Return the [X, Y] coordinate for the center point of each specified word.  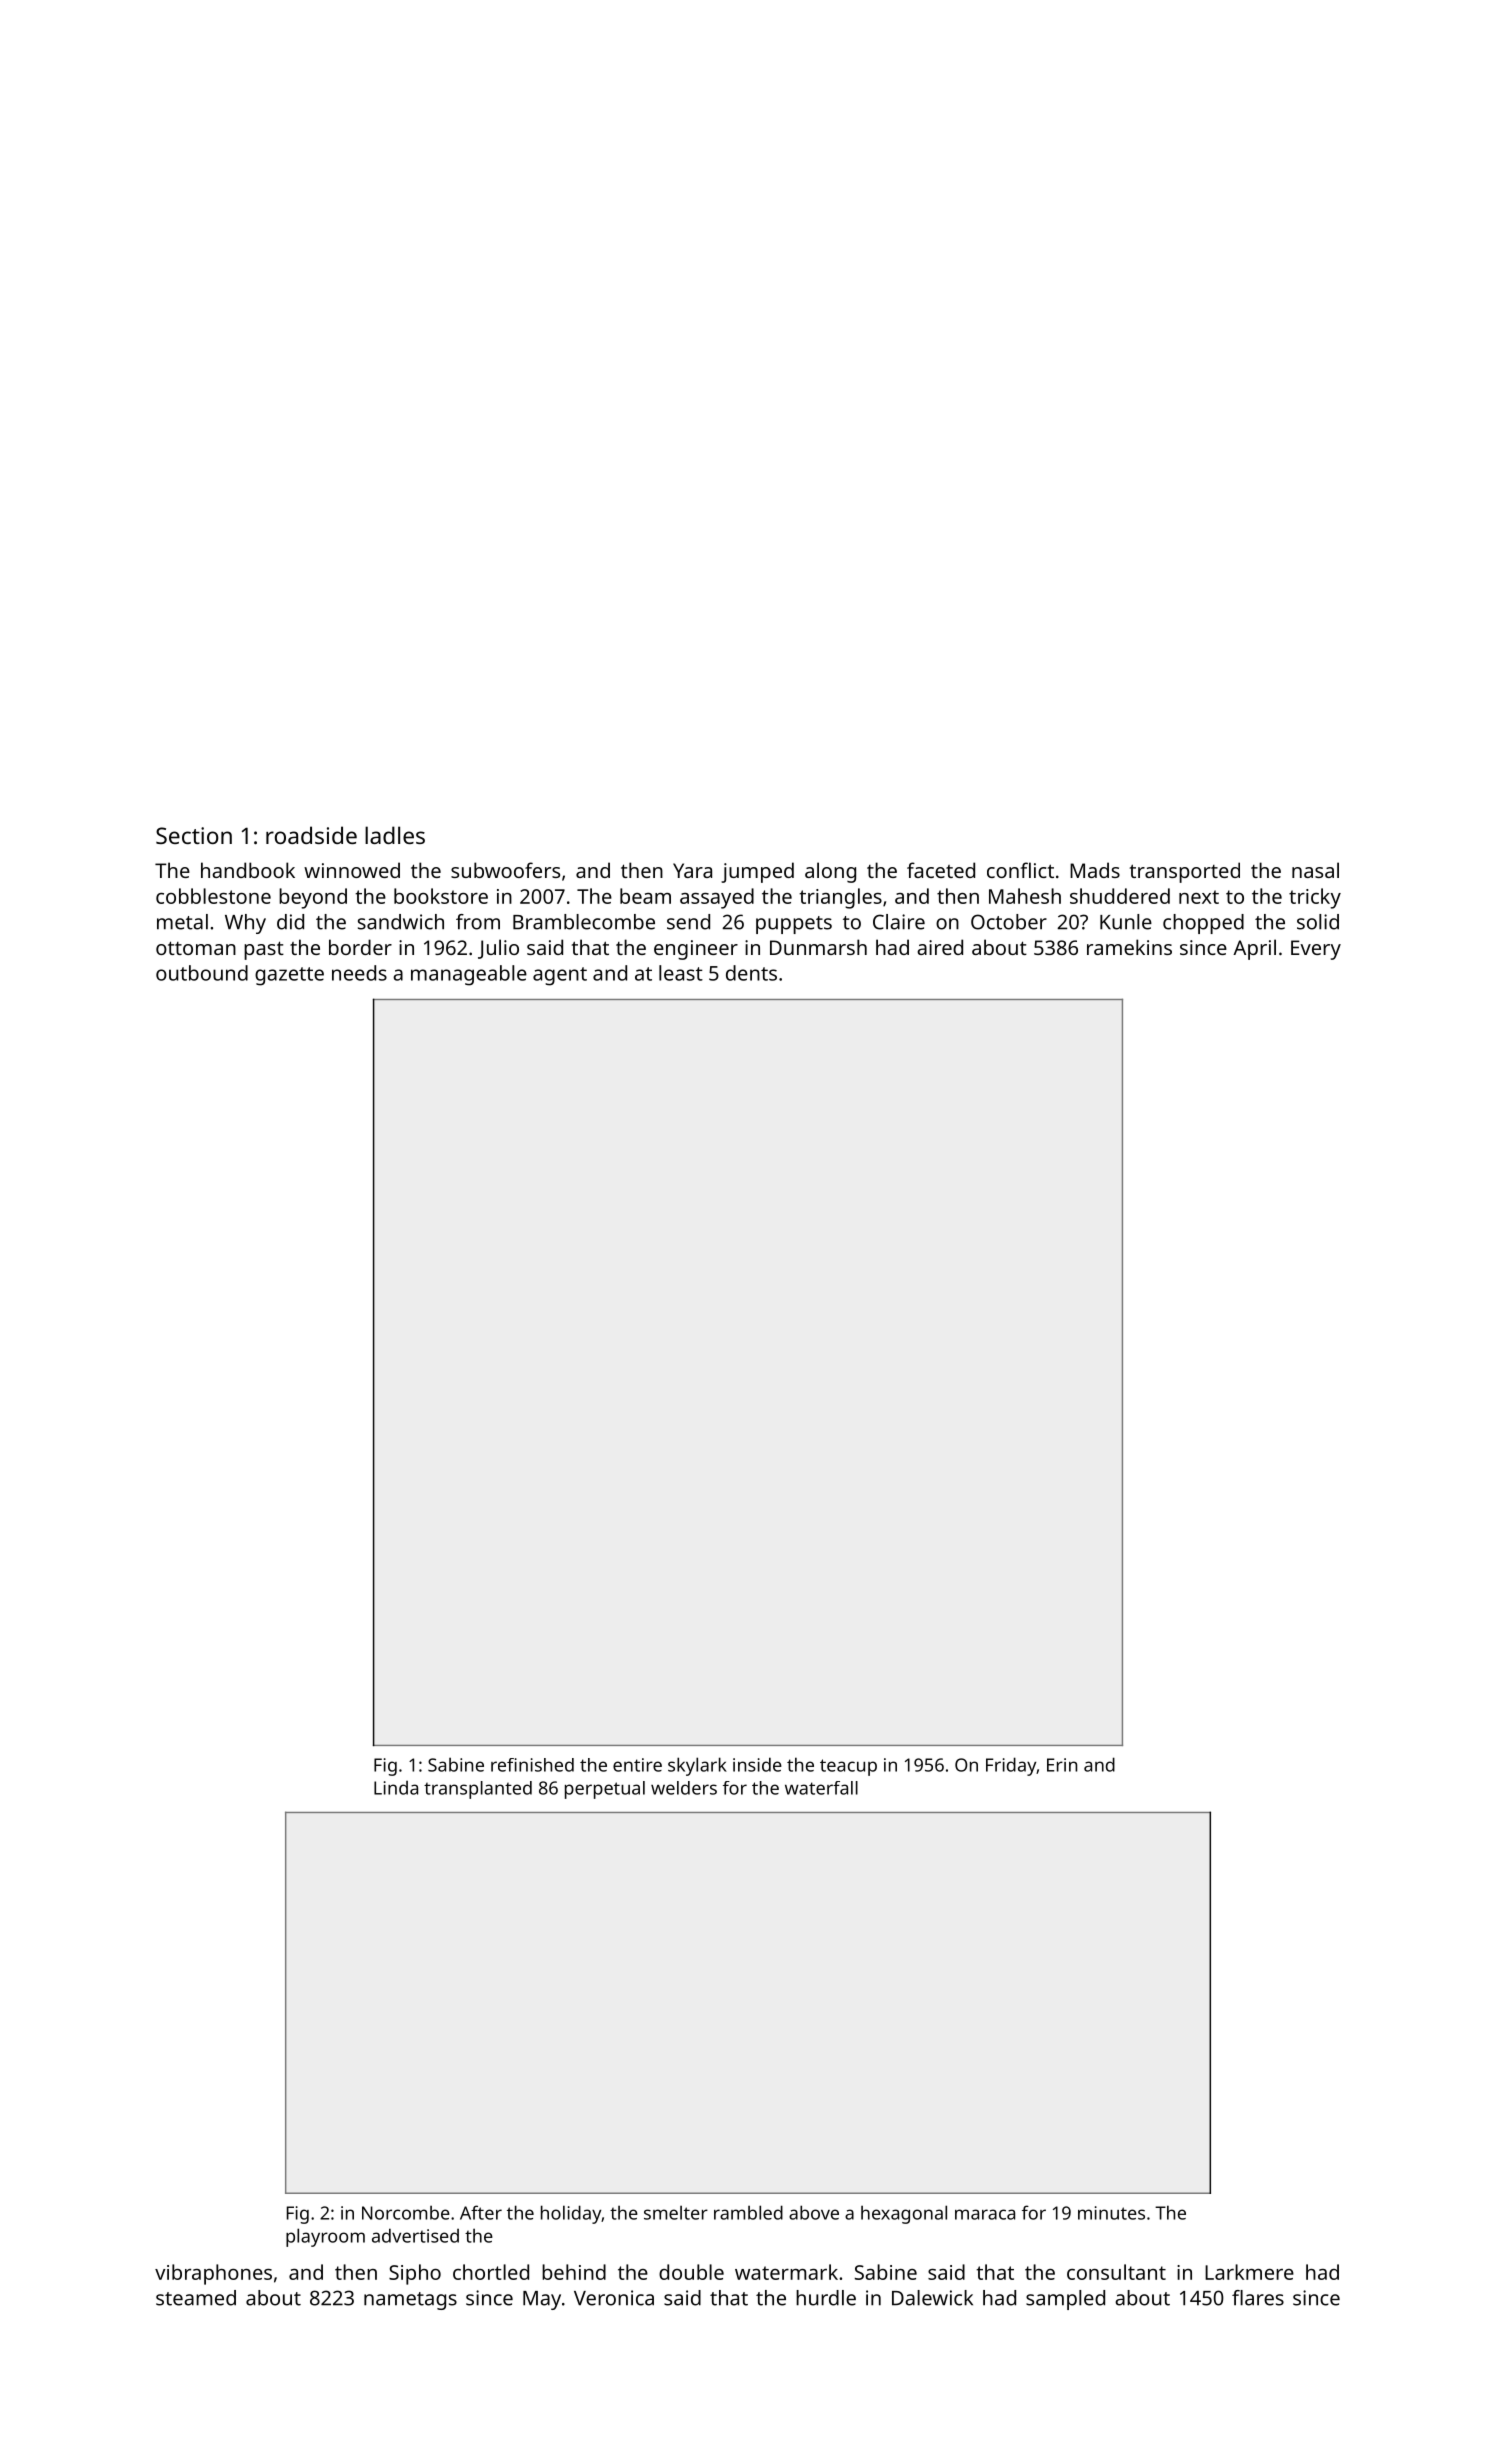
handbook [248, 870]
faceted [941, 870]
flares [1258, 2298]
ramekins [1129, 947]
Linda [396, 1788]
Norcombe [406, 2212]
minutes [1111, 2213]
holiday [571, 2214]
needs [359, 973]
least [681, 973]
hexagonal [904, 2214]
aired [940, 947]
